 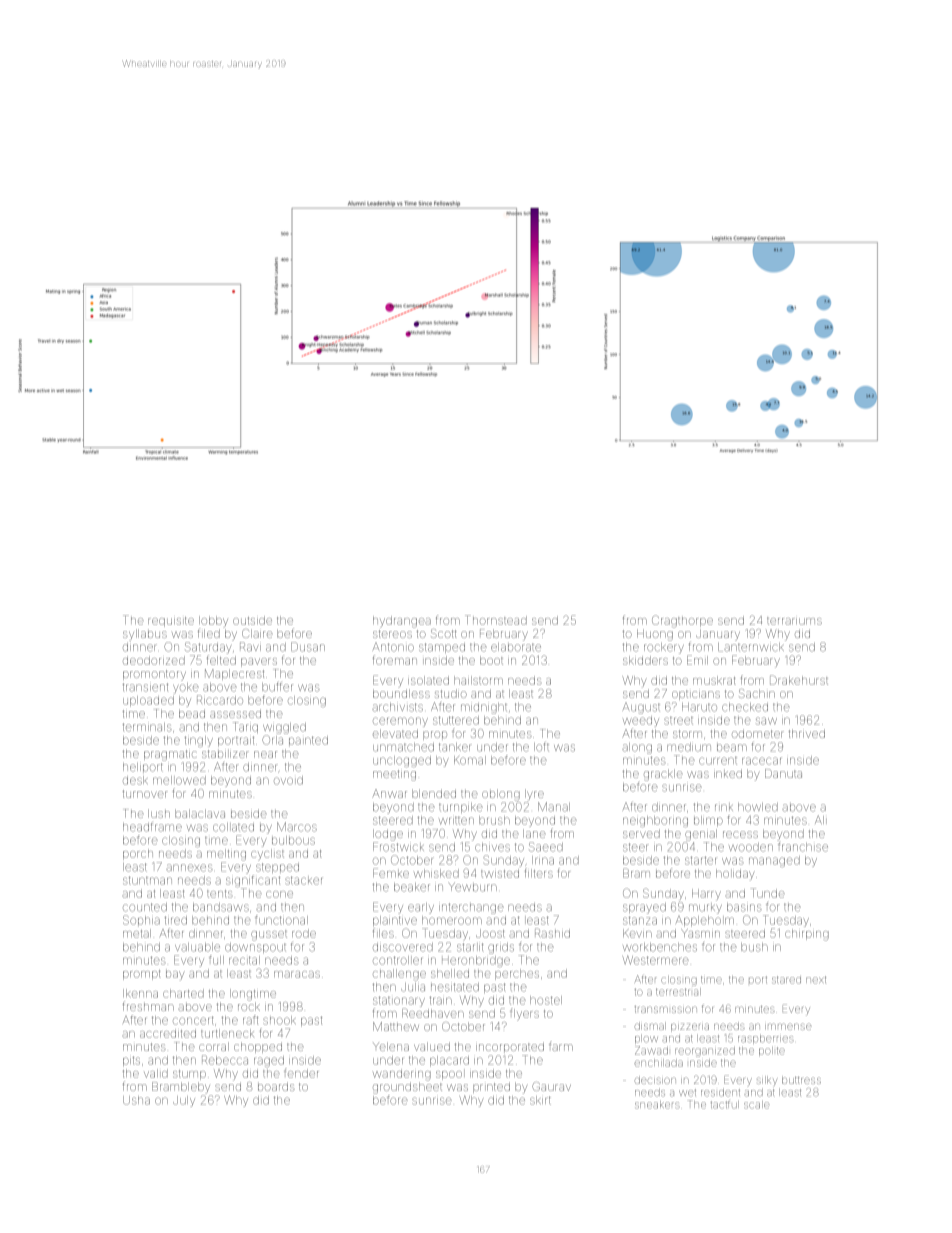 I want to click on Scott, so click(x=444, y=633).
